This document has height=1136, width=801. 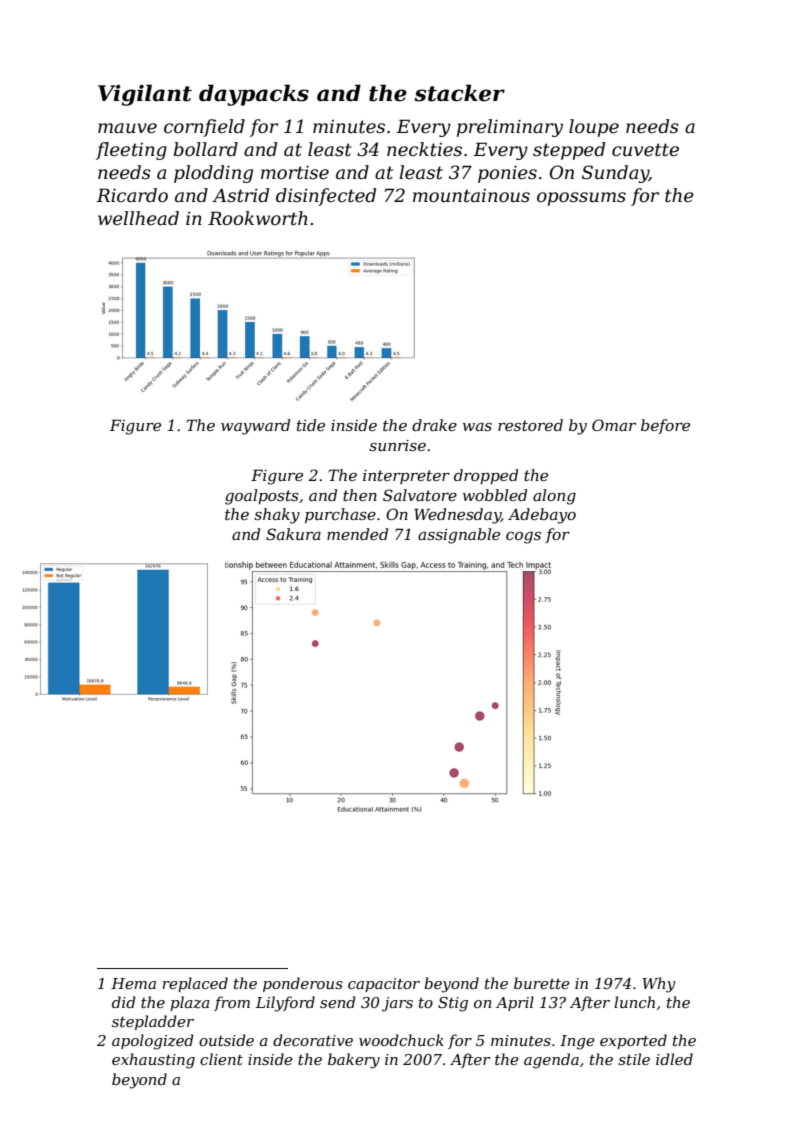 What do you see at coordinates (124, 1002) in the document?
I see `did` at bounding box center [124, 1002].
